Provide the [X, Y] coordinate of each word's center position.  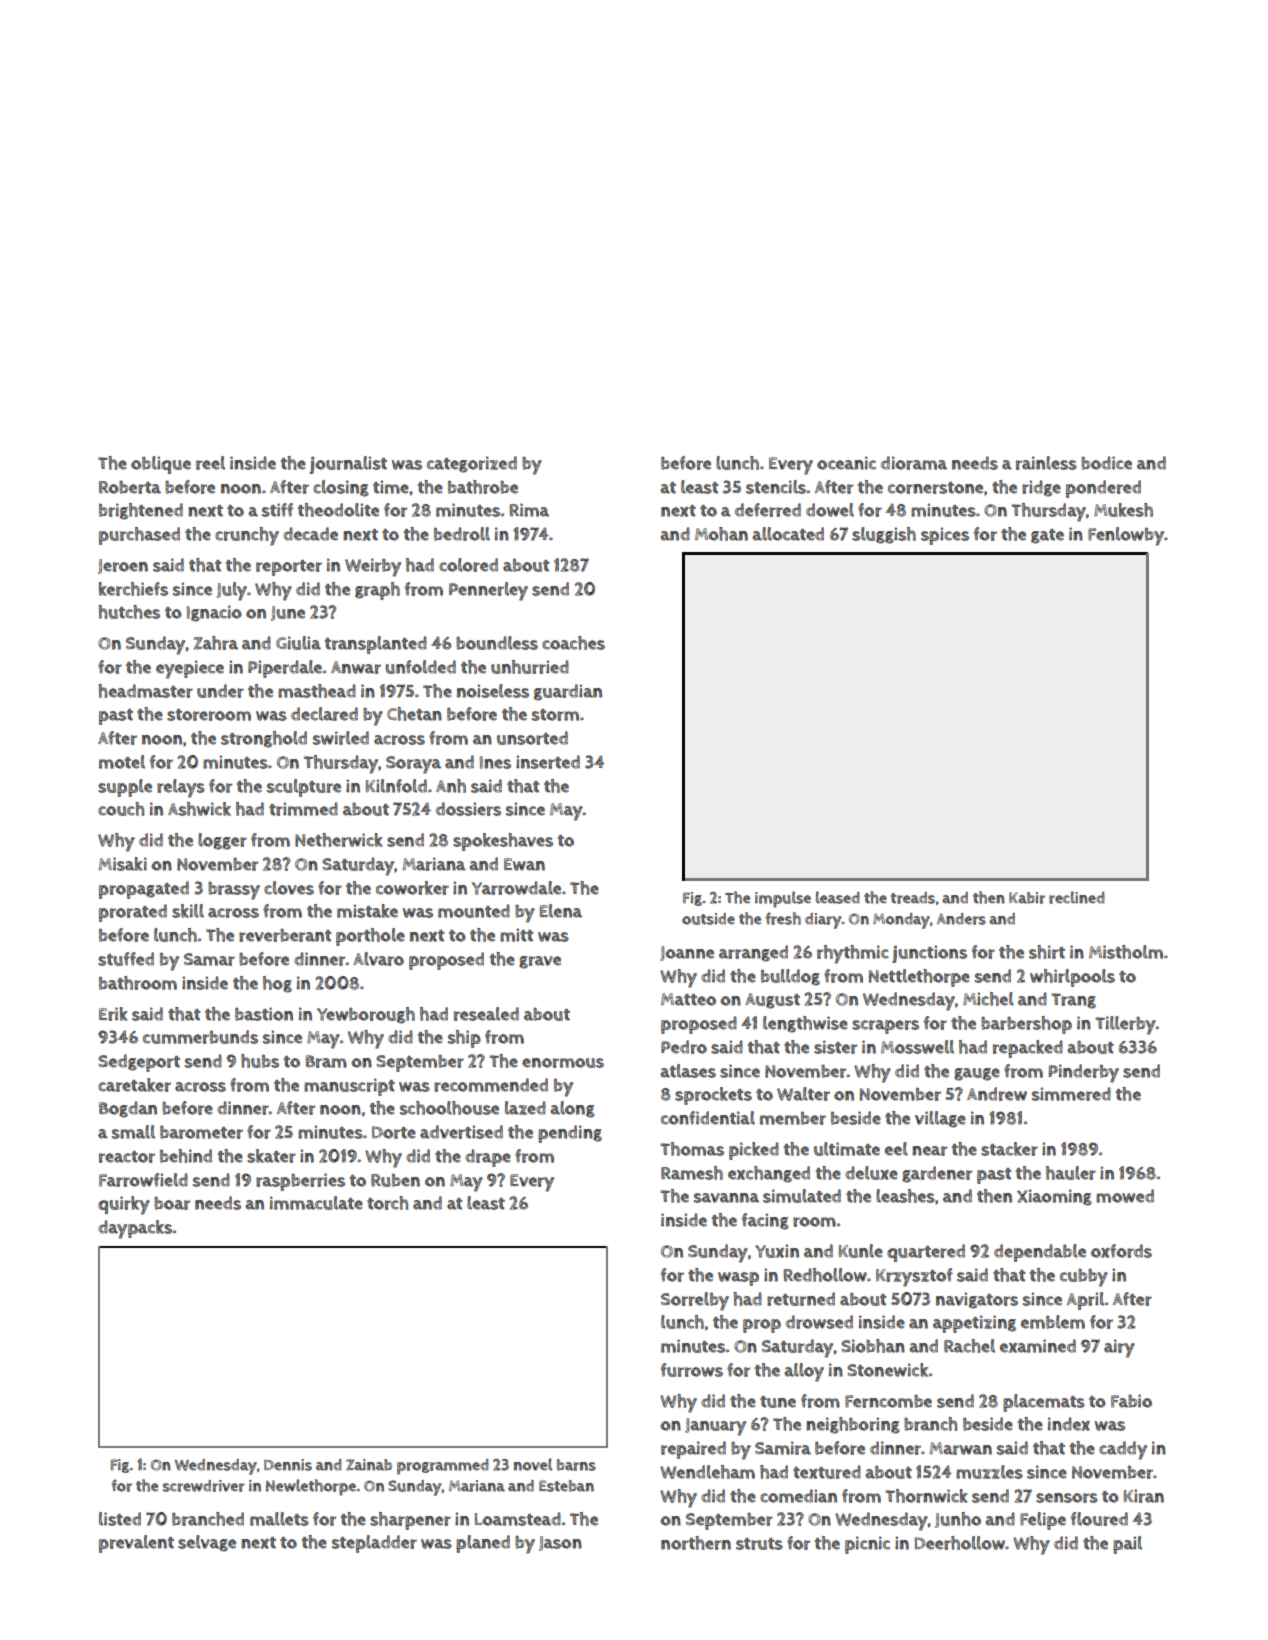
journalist [348, 465]
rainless [1046, 463]
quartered [926, 1253]
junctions [929, 954]
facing [765, 1221]
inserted [548, 762]
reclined [1077, 897]
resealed [486, 1014]
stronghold [264, 739]
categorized [472, 464]
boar [172, 1203]
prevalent [136, 1544]
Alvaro [378, 959]
